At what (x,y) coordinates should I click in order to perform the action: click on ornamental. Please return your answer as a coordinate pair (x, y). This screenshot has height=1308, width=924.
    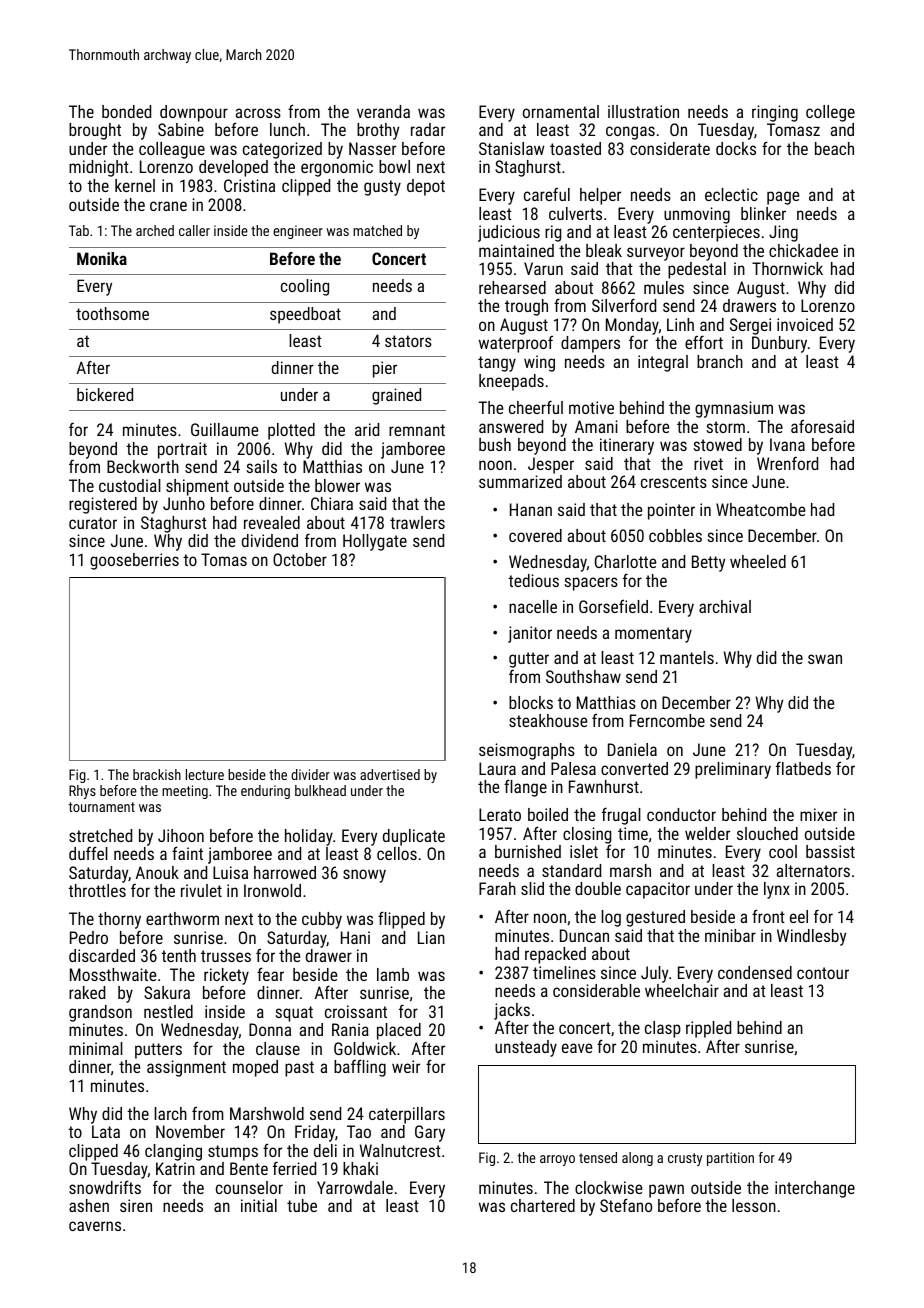
    Looking at the image, I should click on (561, 111).
